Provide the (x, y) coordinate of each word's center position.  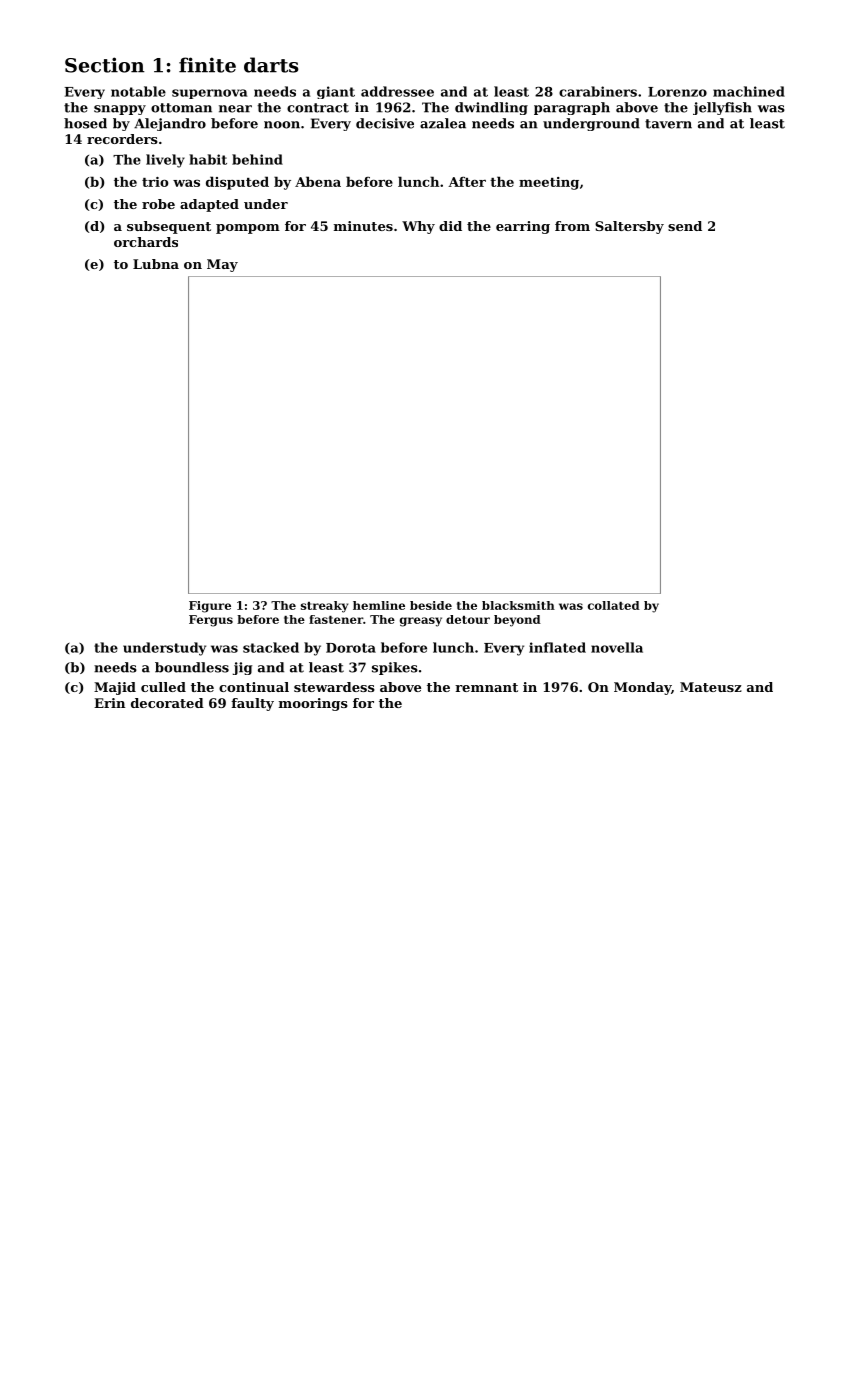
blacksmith (518, 605)
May (222, 265)
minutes (363, 226)
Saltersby (629, 227)
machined (749, 91)
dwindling (491, 108)
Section (105, 65)
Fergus (211, 621)
